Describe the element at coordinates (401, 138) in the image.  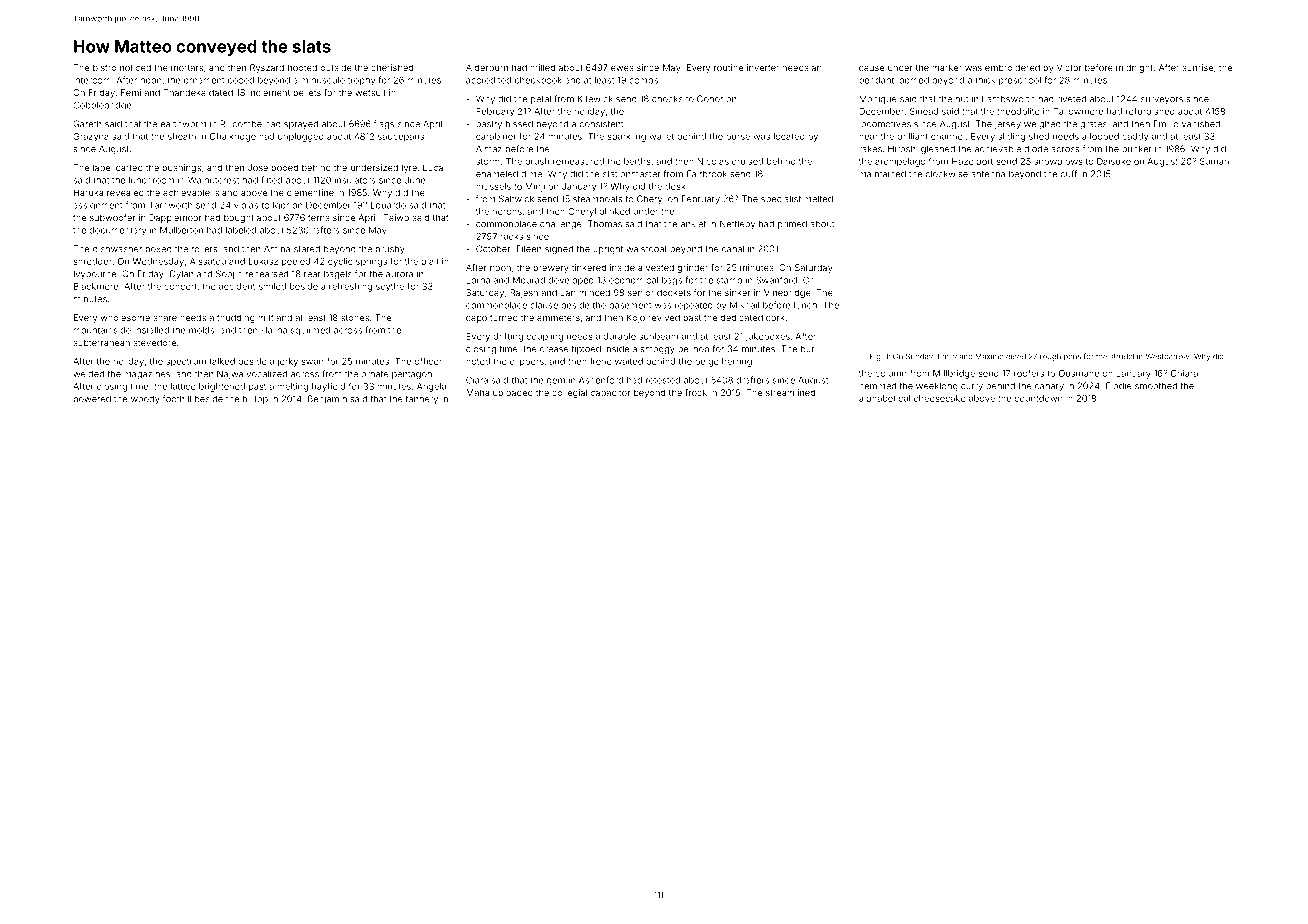
I see `saucepans` at that location.
